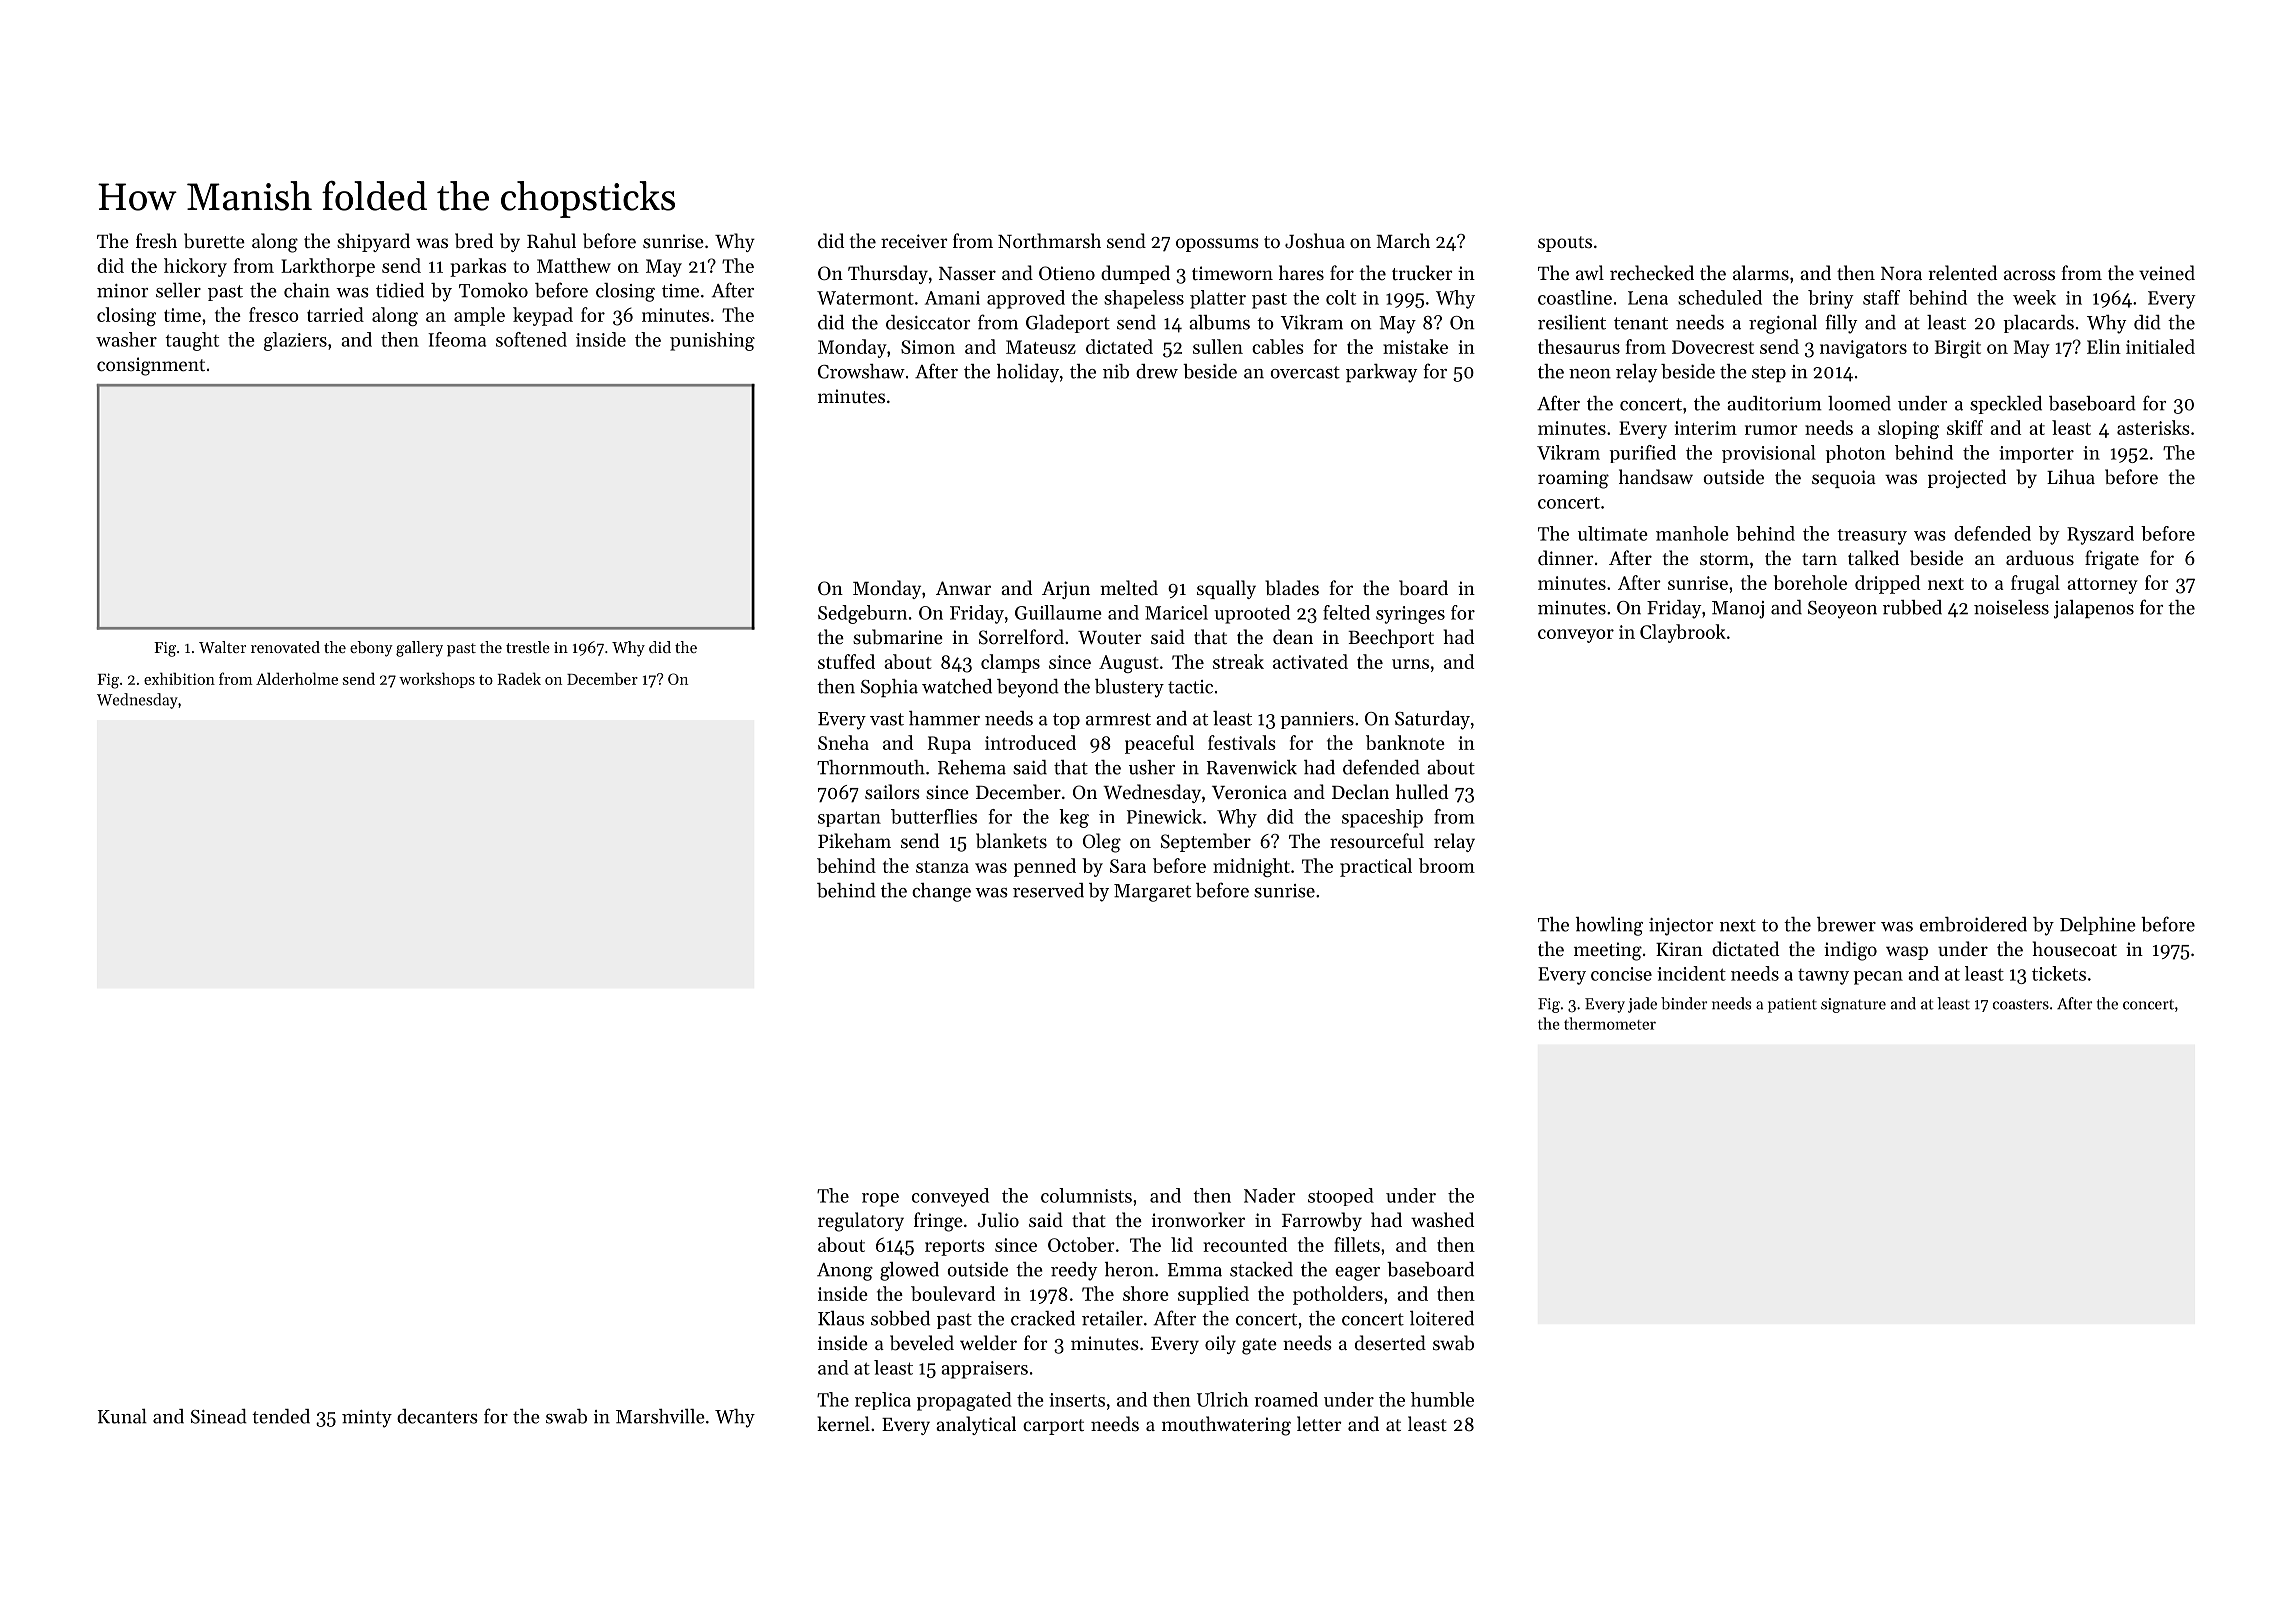 This screenshot has height=1620, width=2292. Describe the element at coordinates (1116, 371) in the screenshot. I see `nib` at that location.
